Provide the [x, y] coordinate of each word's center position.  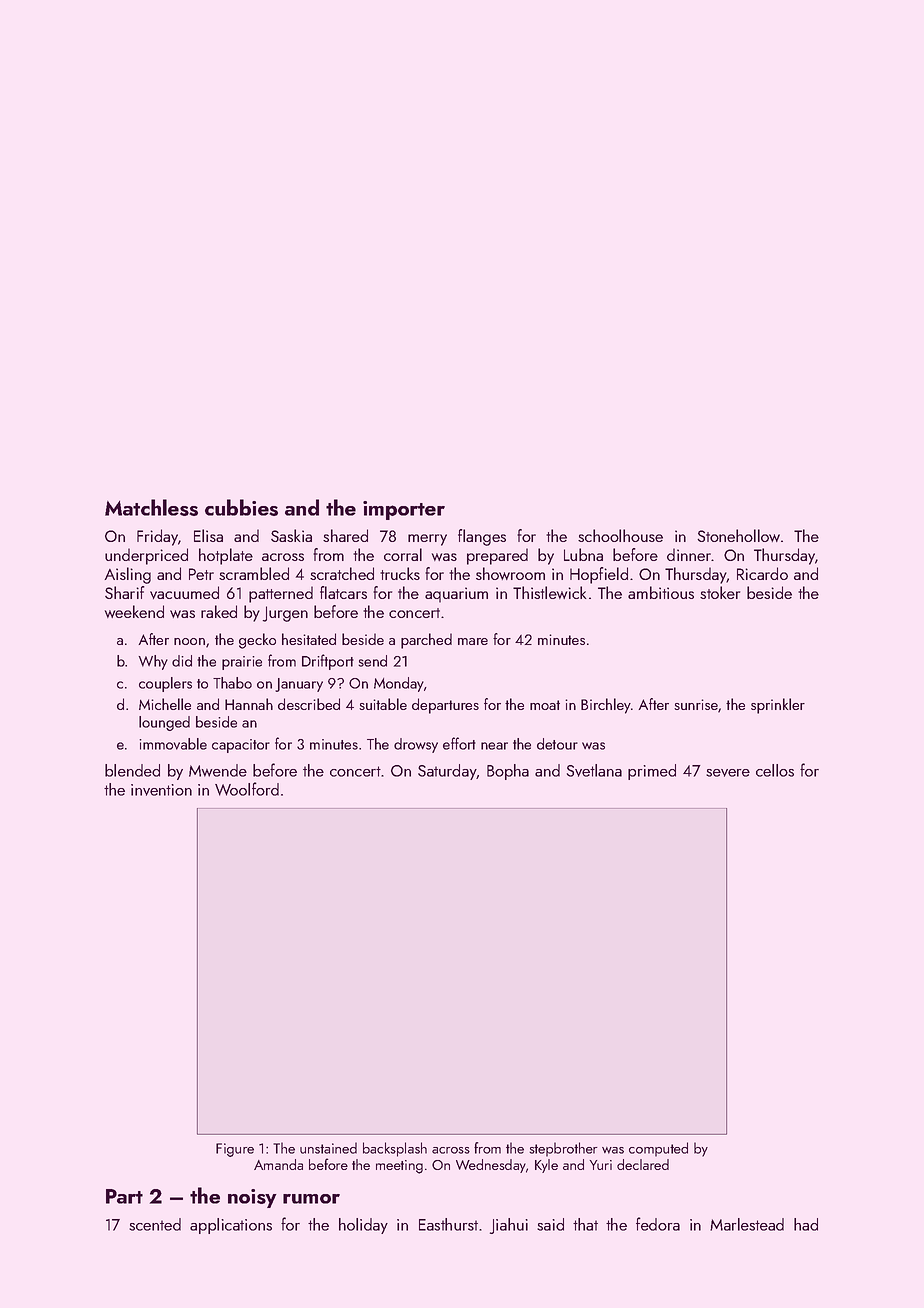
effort [459, 743]
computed [658, 1149]
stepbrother [563, 1149]
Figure [235, 1150]
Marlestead [747, 1224]
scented [155, 1224]
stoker [720, 592]
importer [404, 510]
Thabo [232, 683]
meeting [399, 1167]
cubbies [241, 507]
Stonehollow [738, 535]
